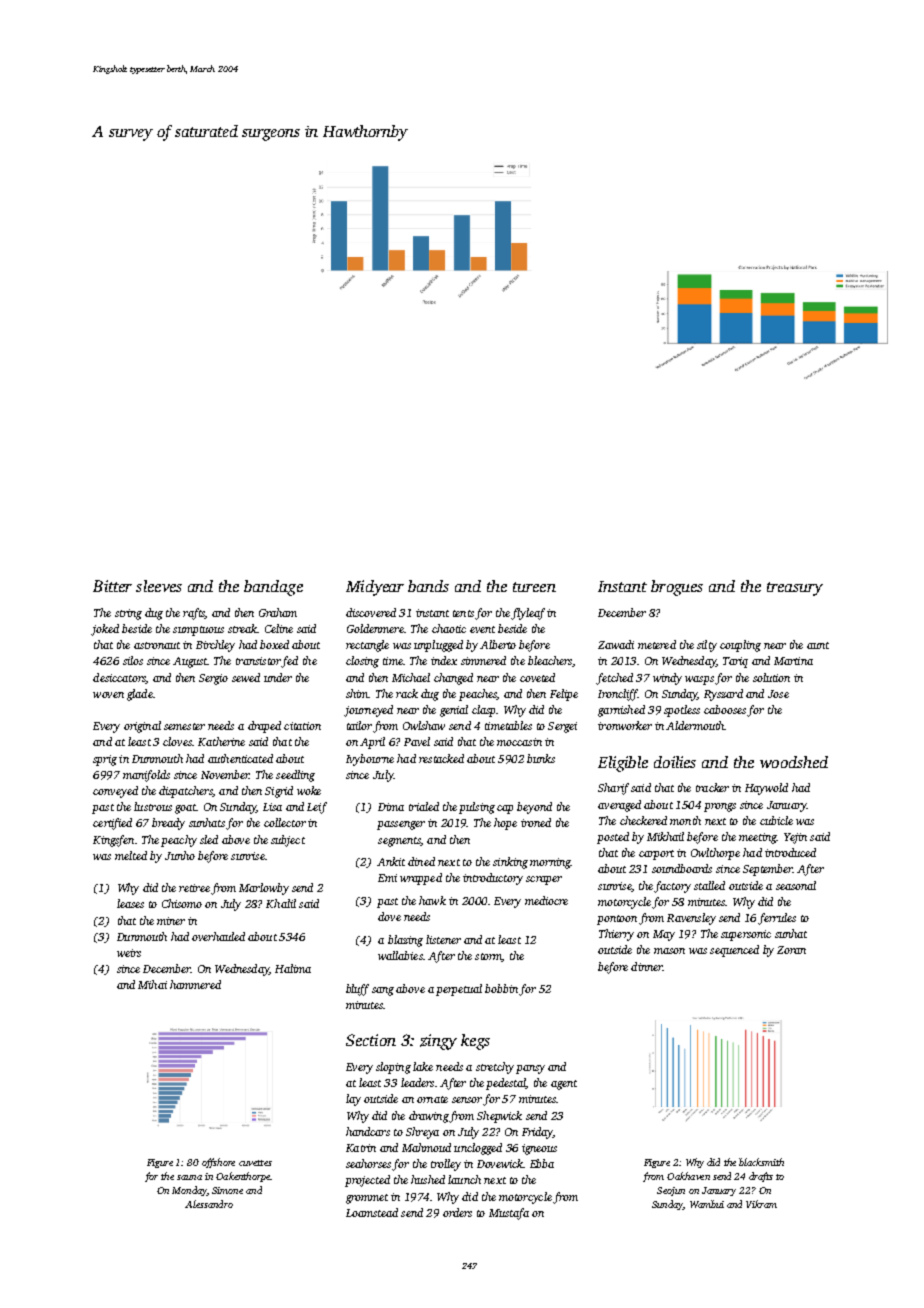 The image size is (924, 1308). What do you see at coordinates (740, 646) in the document?
I see `coupling` at bounding box center [740, 646].
